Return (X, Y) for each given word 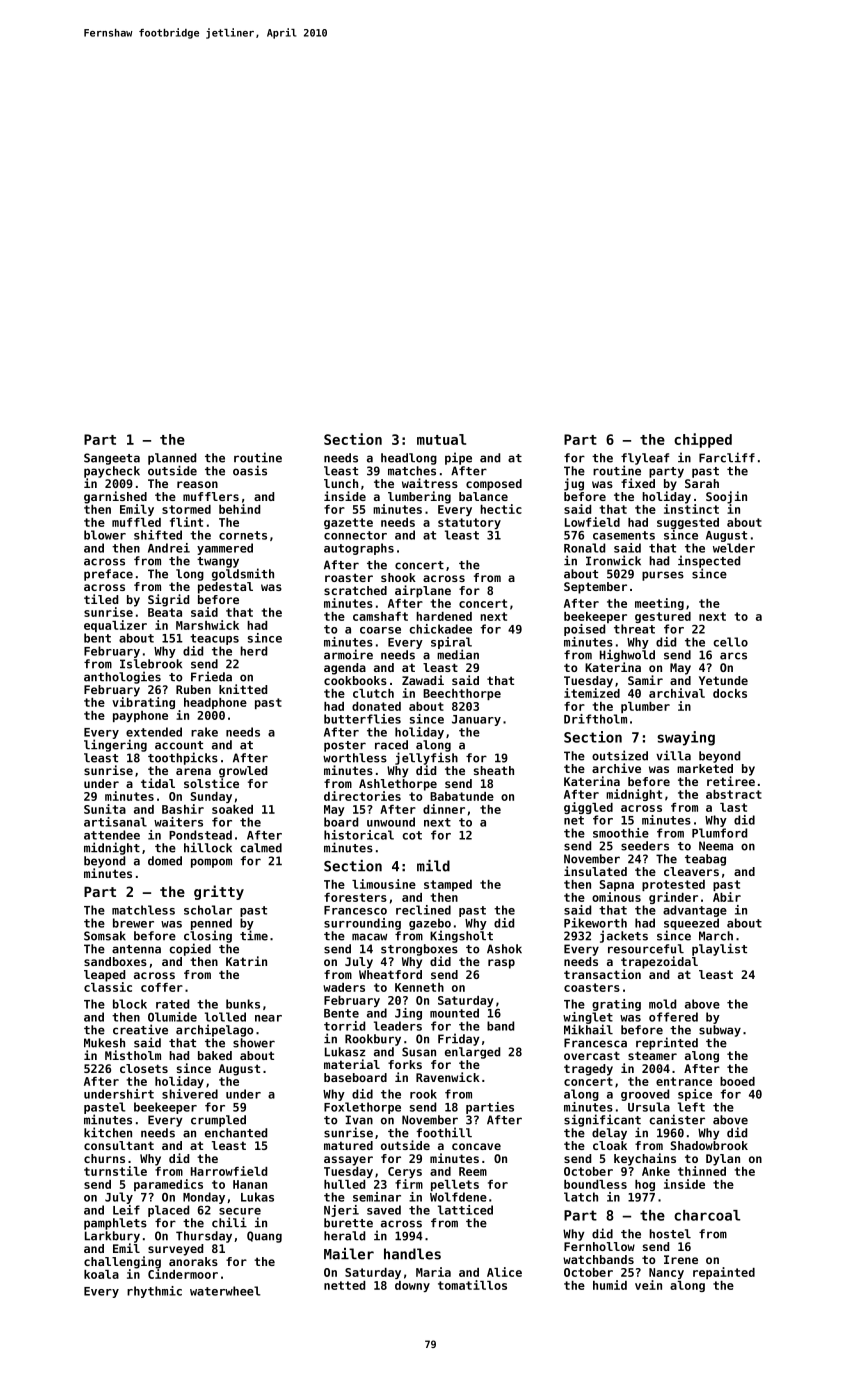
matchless (143, 910)
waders (344, 987)
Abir (727, 897)
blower (105, 535)
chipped (703, 440)
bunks (243, 1004)
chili (229, 1222)
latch (581, 1197)
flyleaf (645, 459)
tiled (101, 599)
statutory (469, 523)
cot (412, 835)
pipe (458, 458)
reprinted (667, 1043)
